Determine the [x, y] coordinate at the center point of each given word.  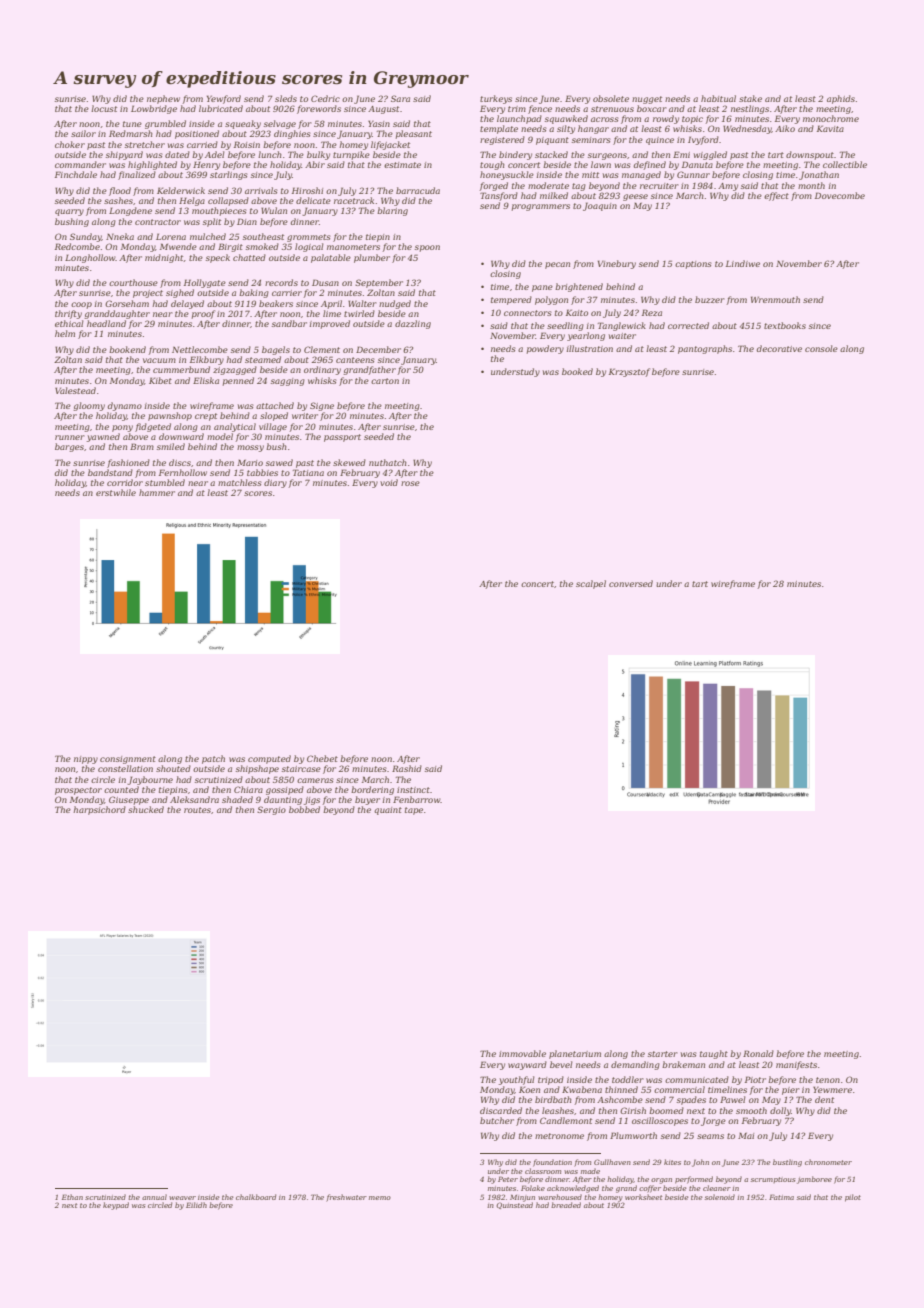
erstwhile [116, 492]
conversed [631, 583]
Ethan [72, 1197]
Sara [400, 98]
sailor [83, 133]
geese [635, 197]
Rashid [407, 768]
